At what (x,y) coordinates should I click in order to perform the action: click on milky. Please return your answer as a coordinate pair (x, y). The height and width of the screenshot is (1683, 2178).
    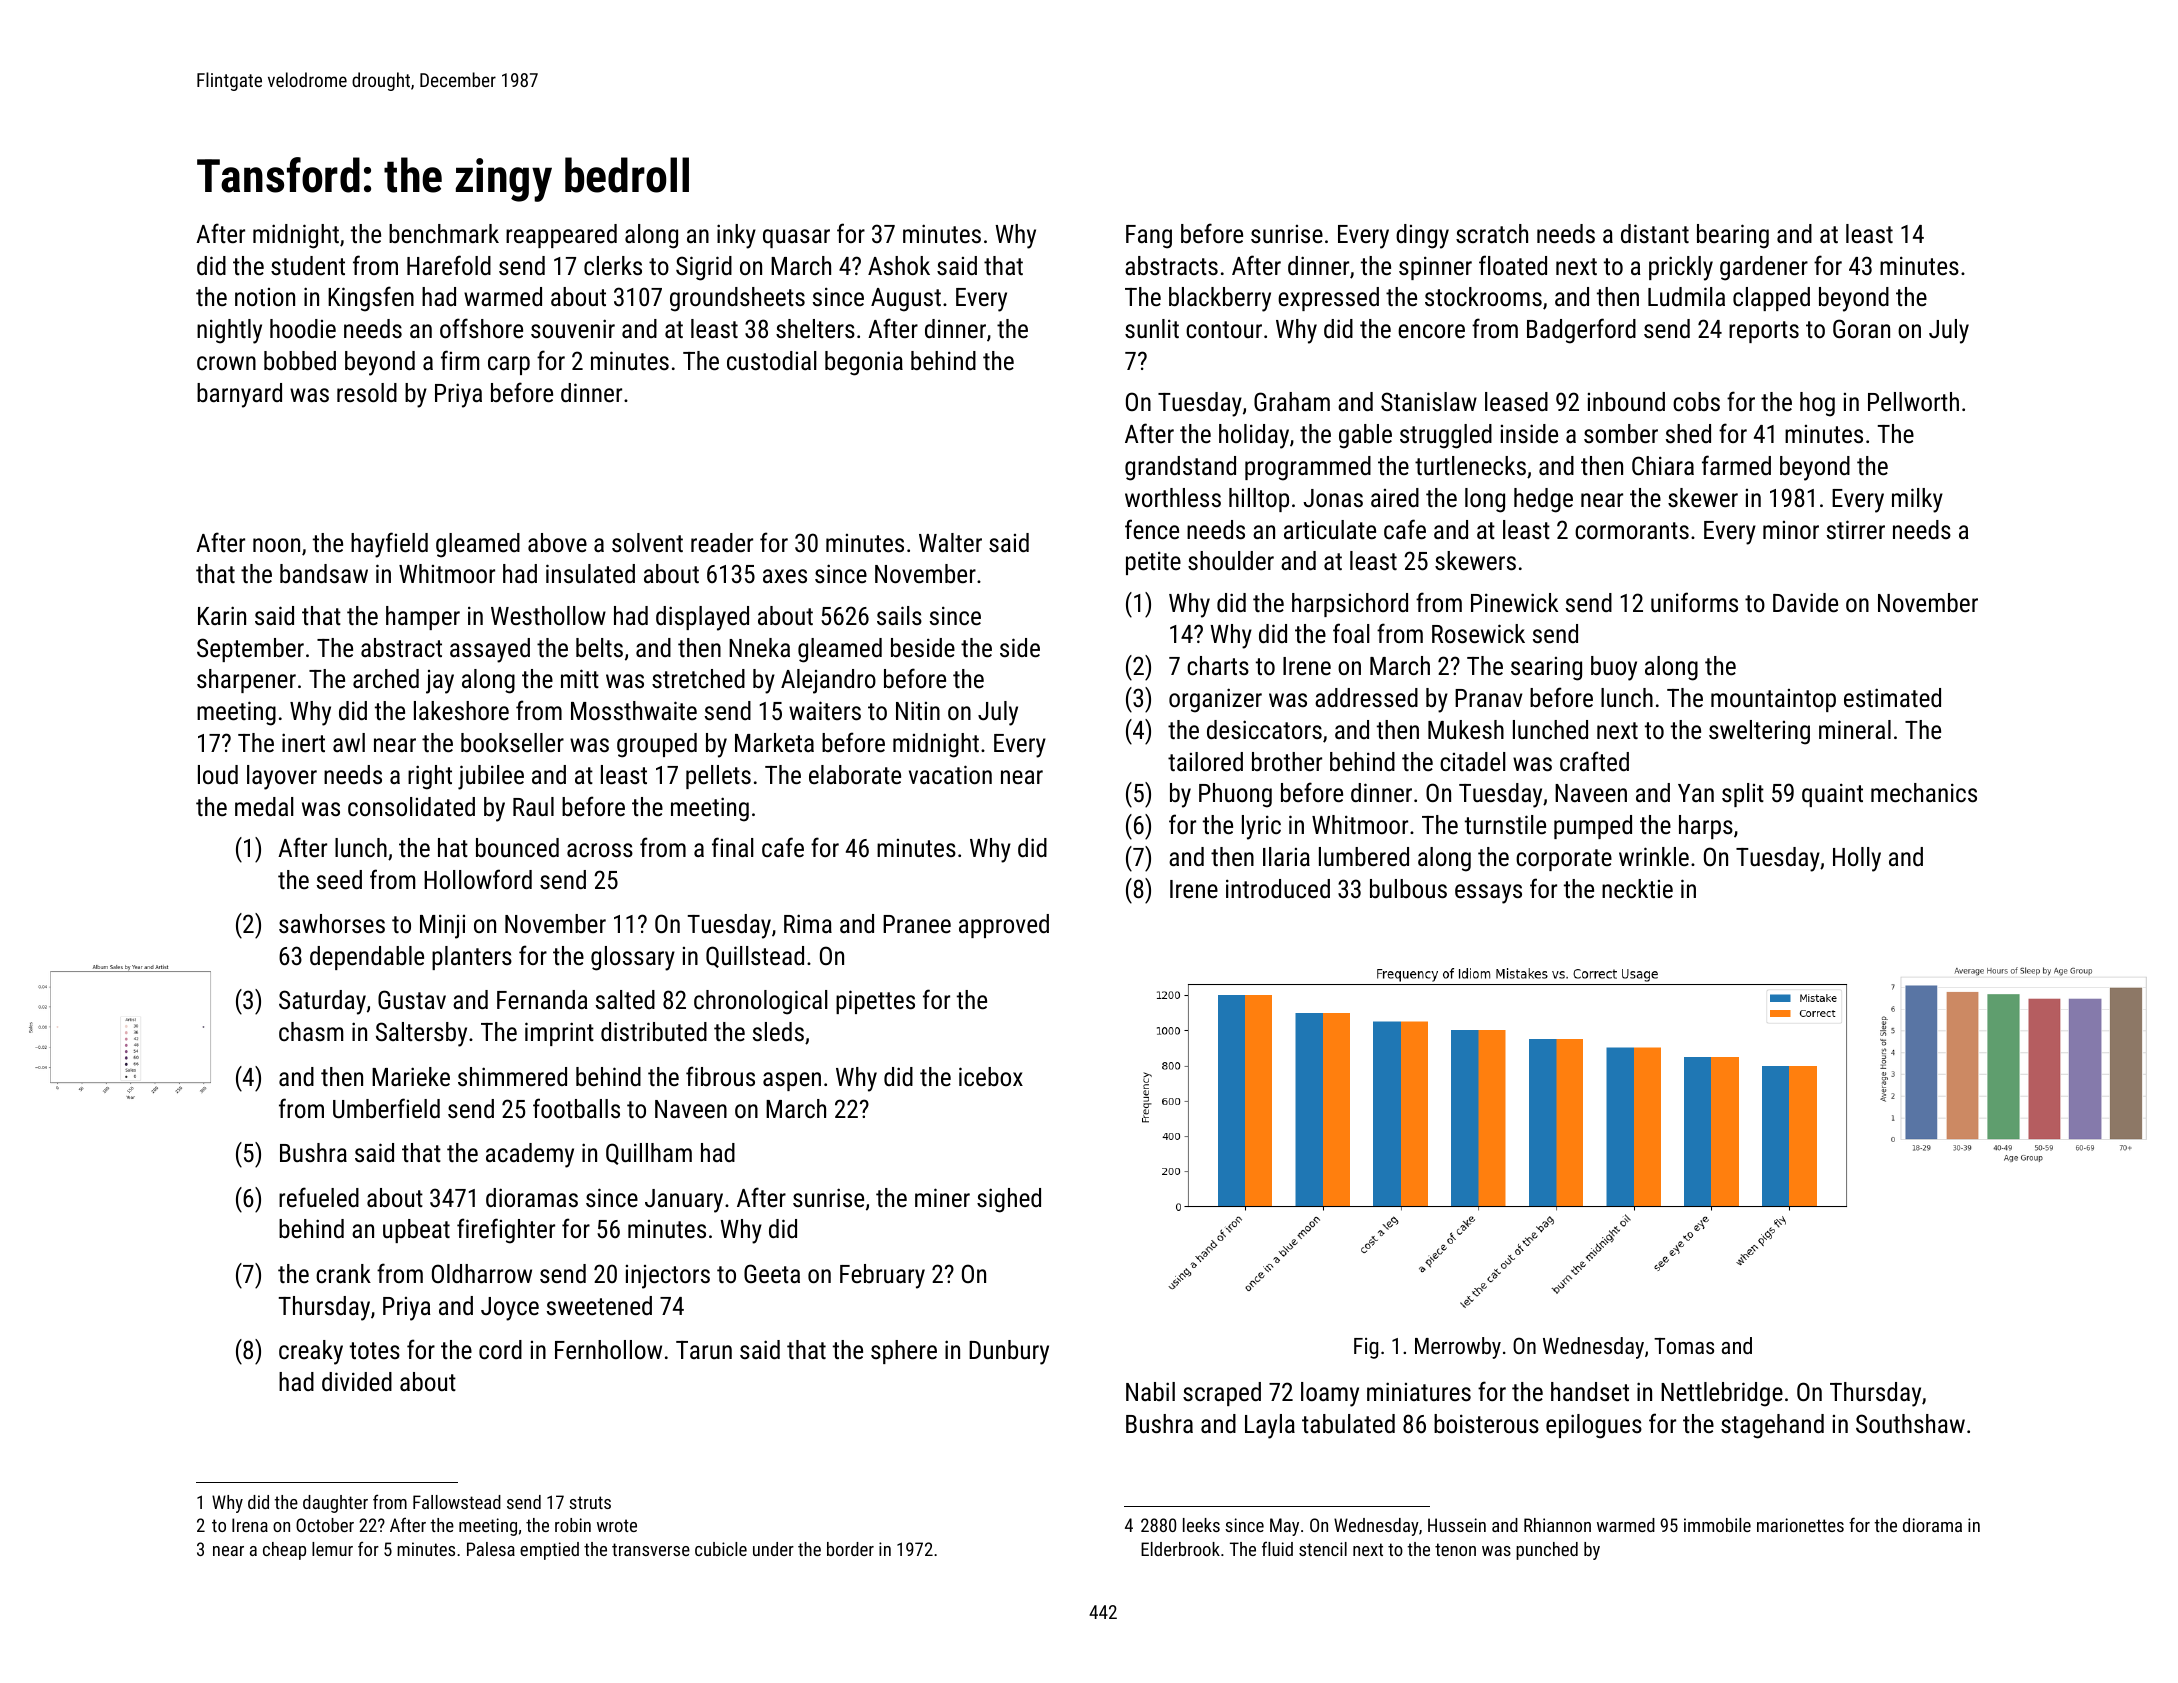
    Looking at the image, I should click on (1917, 500).
